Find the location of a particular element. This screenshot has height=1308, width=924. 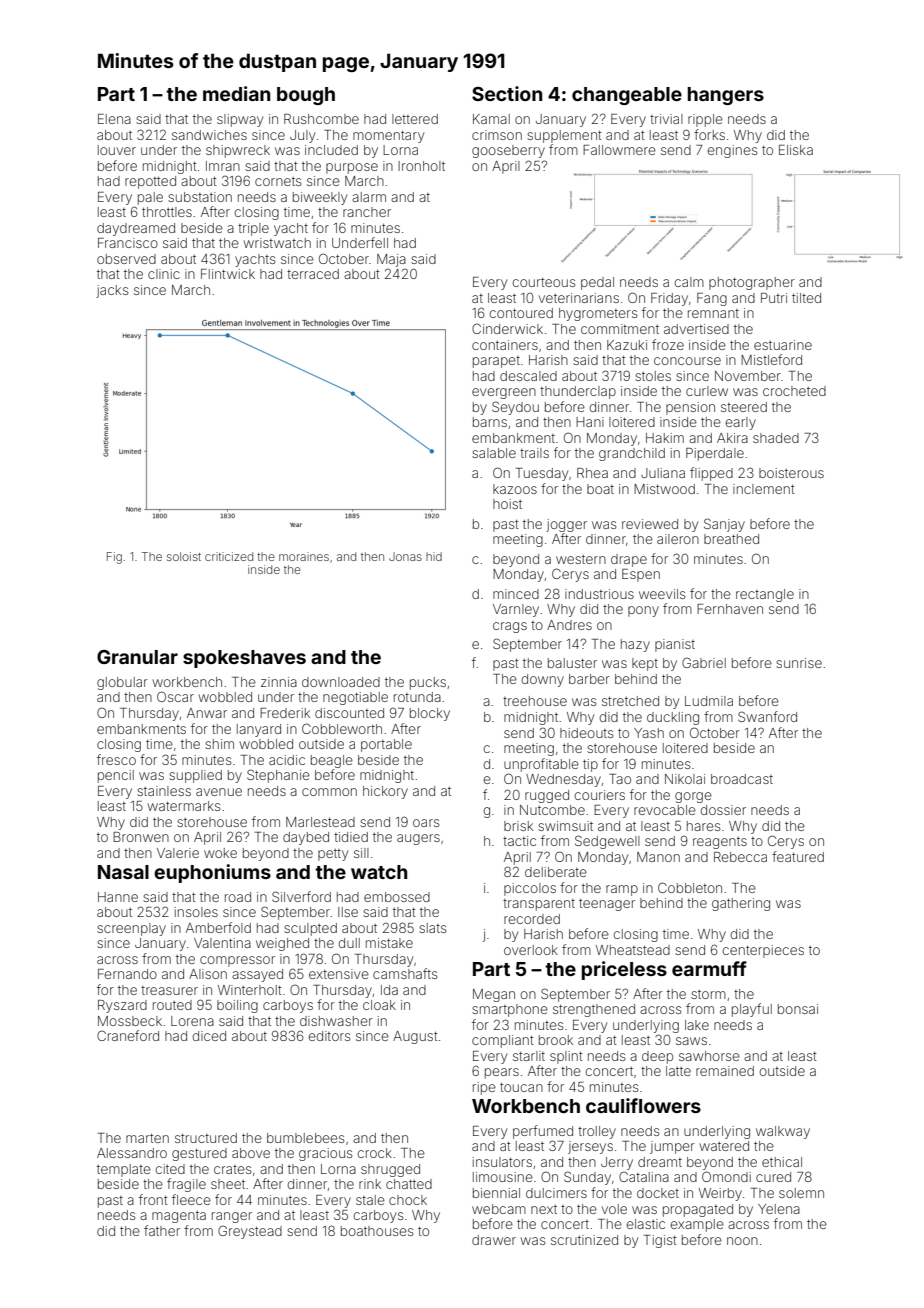

editors is located at coordinates (329, 1036).
